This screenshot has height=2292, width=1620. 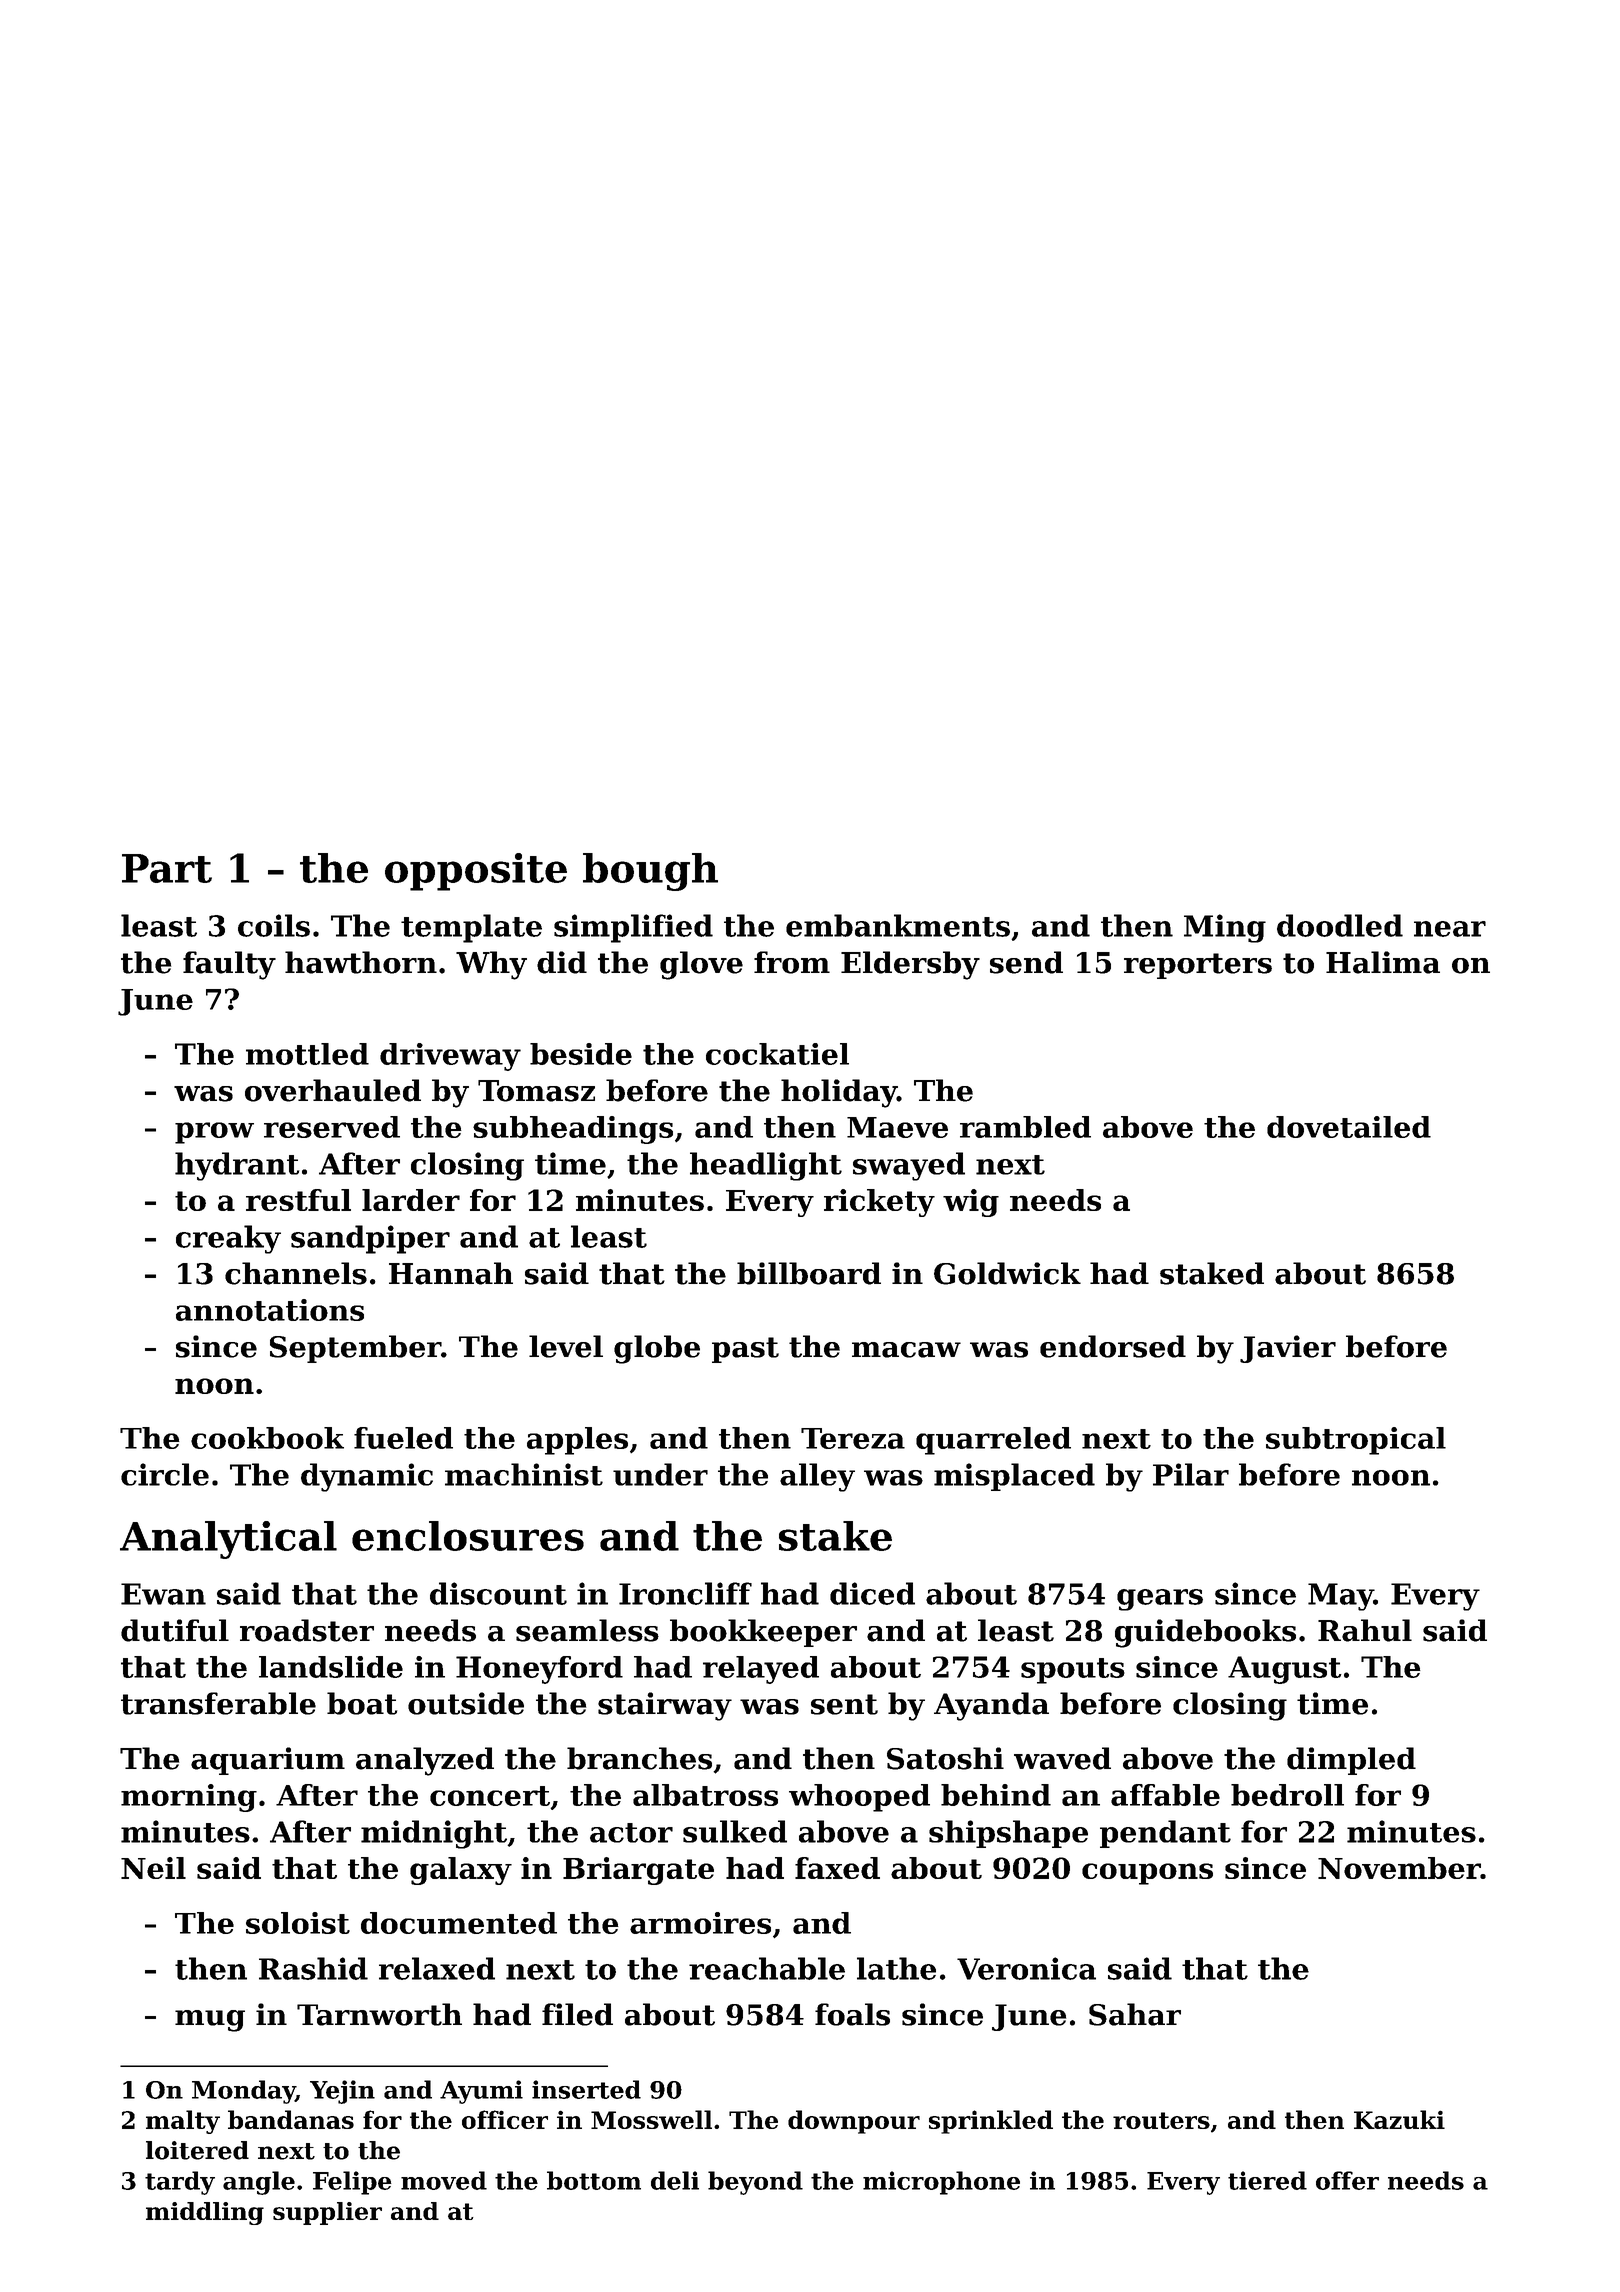 I want to click on subtropical, so click(x=1356, y=1441).
